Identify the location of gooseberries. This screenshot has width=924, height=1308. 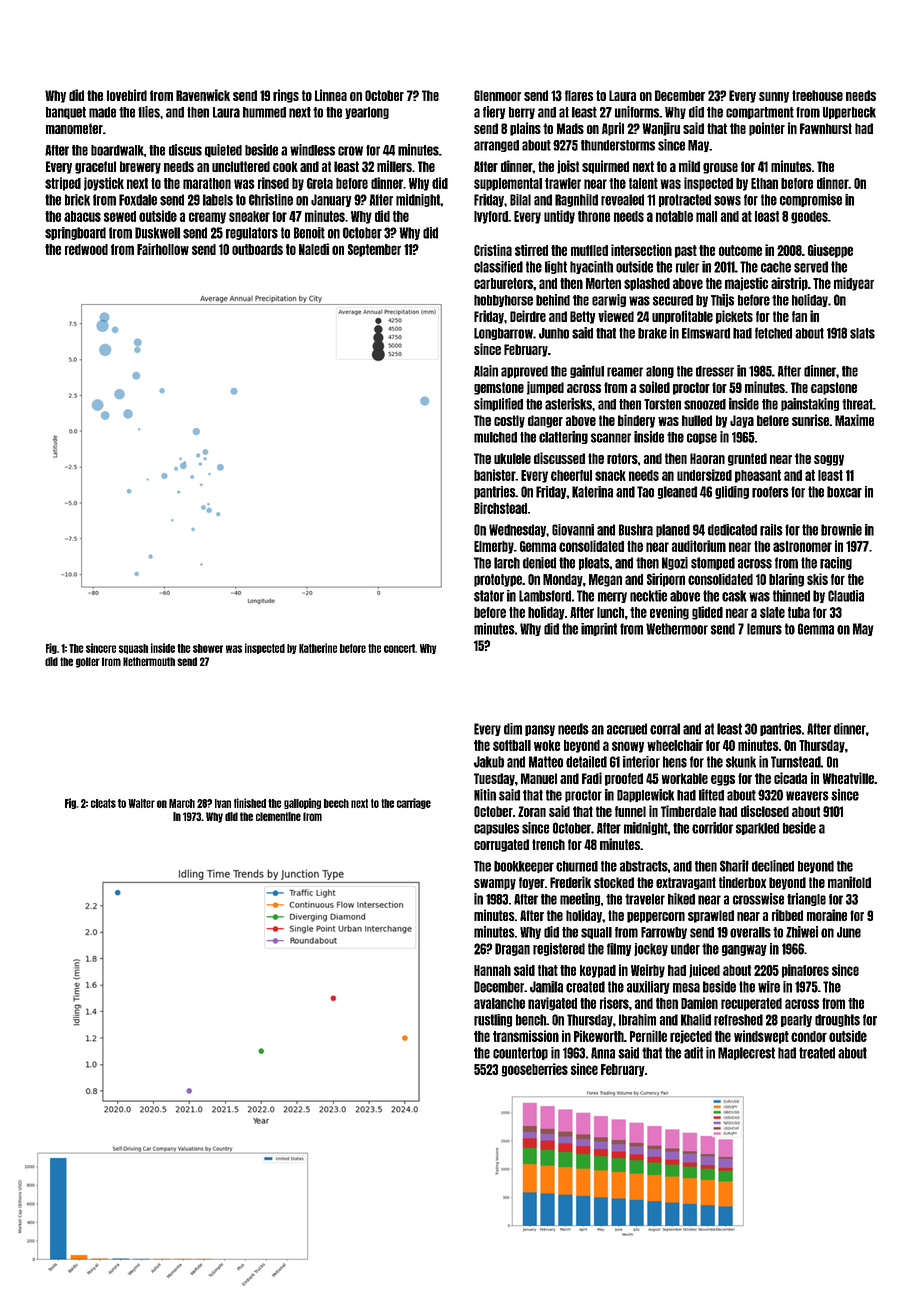
(534, 1070).
